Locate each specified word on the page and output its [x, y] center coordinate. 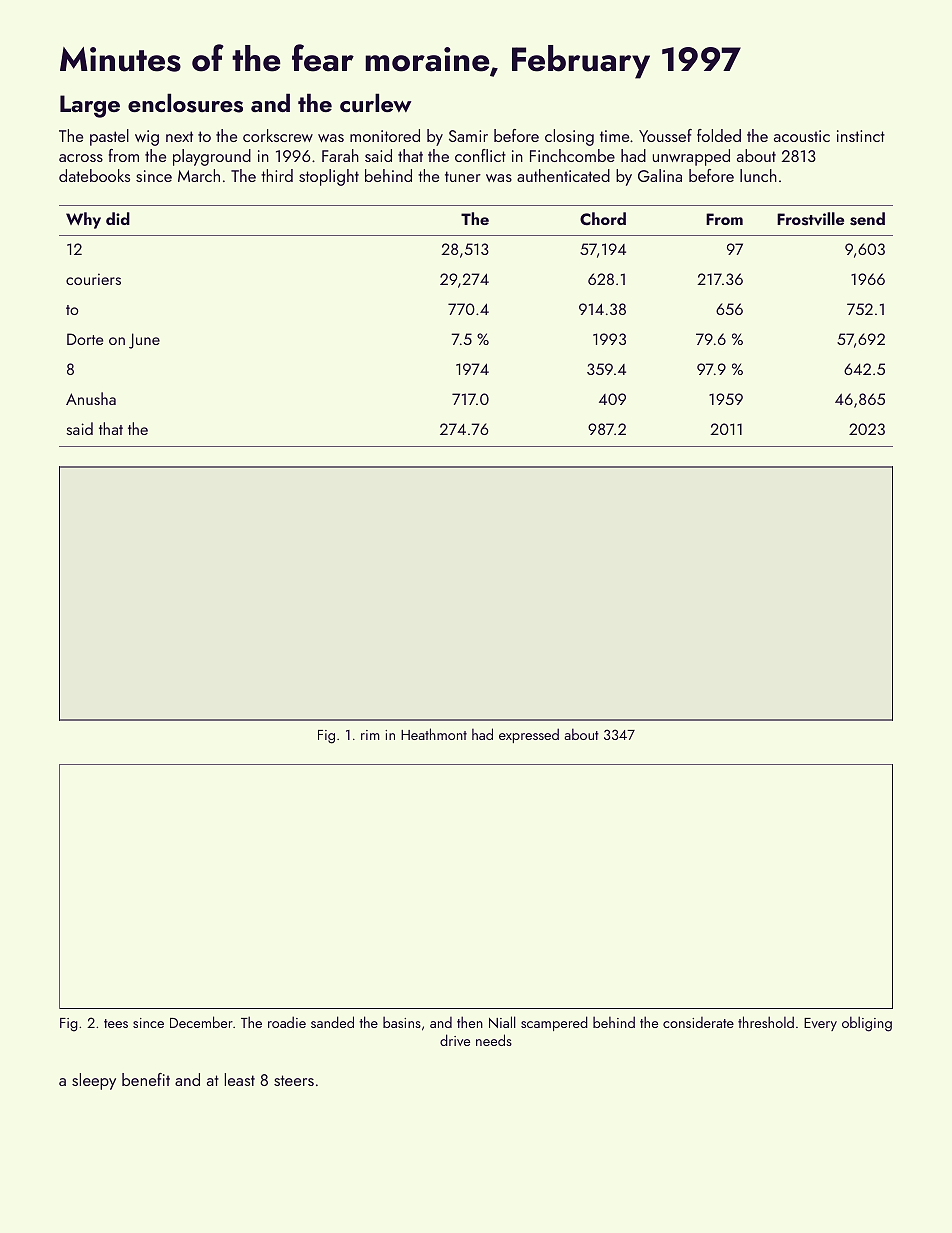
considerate [698, 1022]
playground [212, 157]
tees [116, 1023]
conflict [480, 155]
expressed [529, 735]
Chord [603, 218]
